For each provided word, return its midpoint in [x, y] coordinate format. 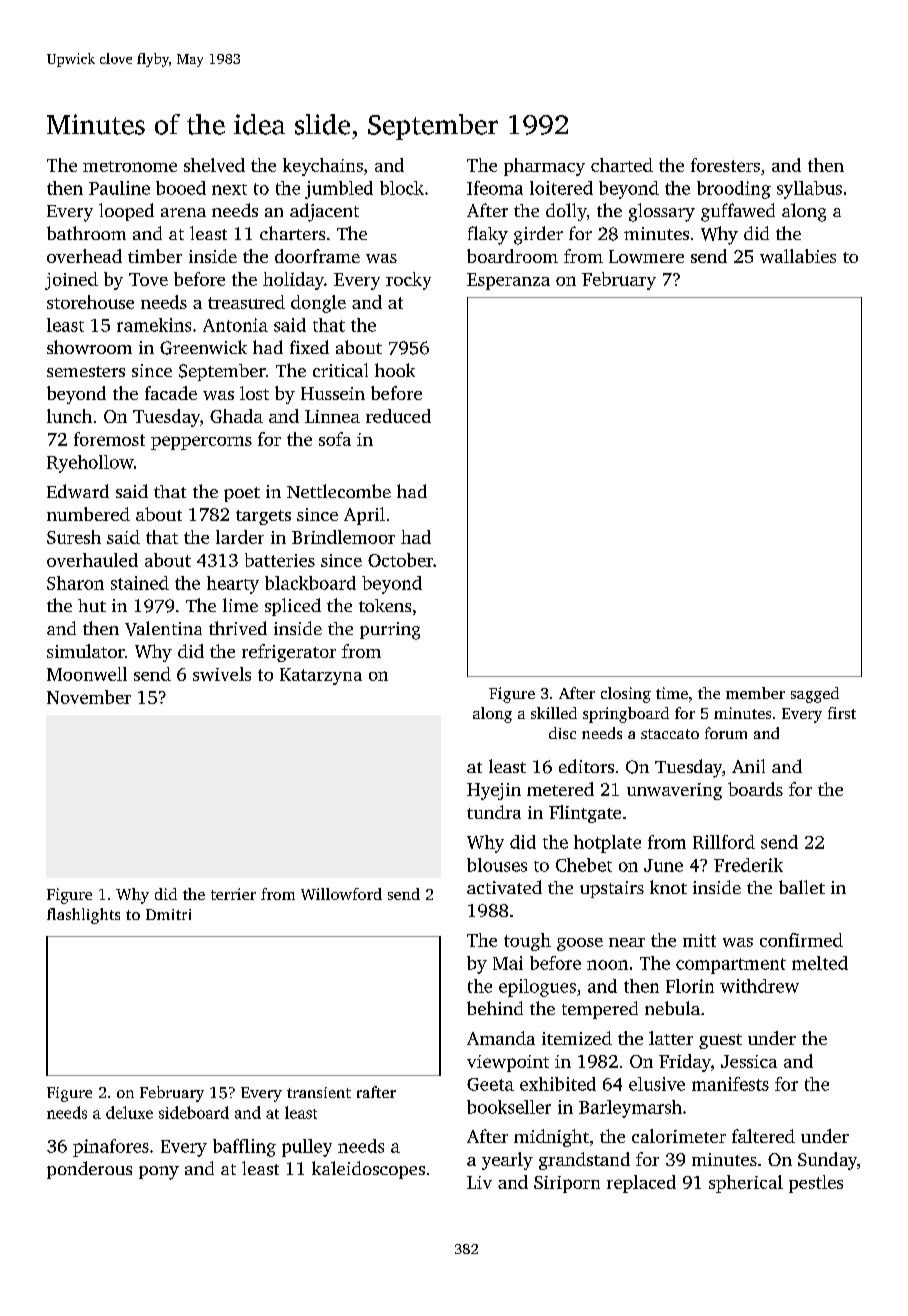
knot [668, 887]
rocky [408, 281]
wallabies [798, 256]
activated [504, 887]
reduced [398, 416]
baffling [244, 1148]
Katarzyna [321, 676]
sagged [815, 695]
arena [183, 212]
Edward [78, 491]
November [89, 697]
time [672, 693]
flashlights [83, 916]
